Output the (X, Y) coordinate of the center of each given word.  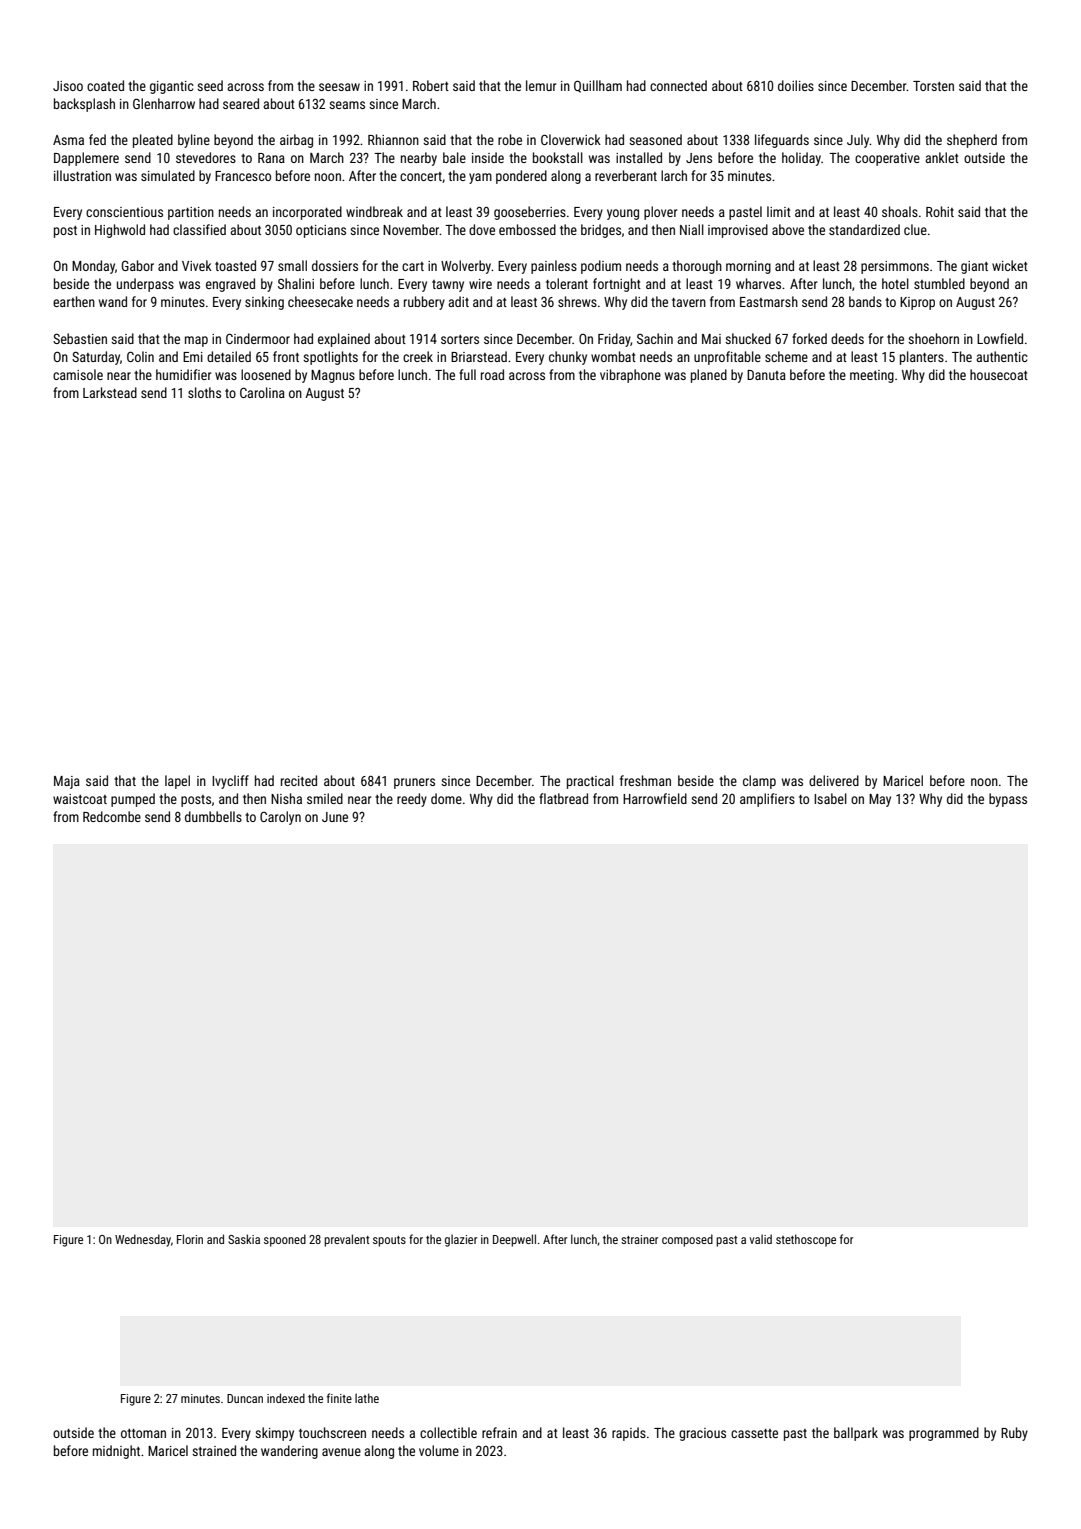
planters (922, 358)
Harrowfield (655, 798)
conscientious (124, 212)
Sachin (655, 338)
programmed (944, 1434)
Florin (190, 1239)
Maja (67, 782)
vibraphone (630, 376)
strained (214, 1450)
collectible (448, 1432)
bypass (1008, 800)
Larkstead (110, 392)
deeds (847, 338)
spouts (389, 1241)
